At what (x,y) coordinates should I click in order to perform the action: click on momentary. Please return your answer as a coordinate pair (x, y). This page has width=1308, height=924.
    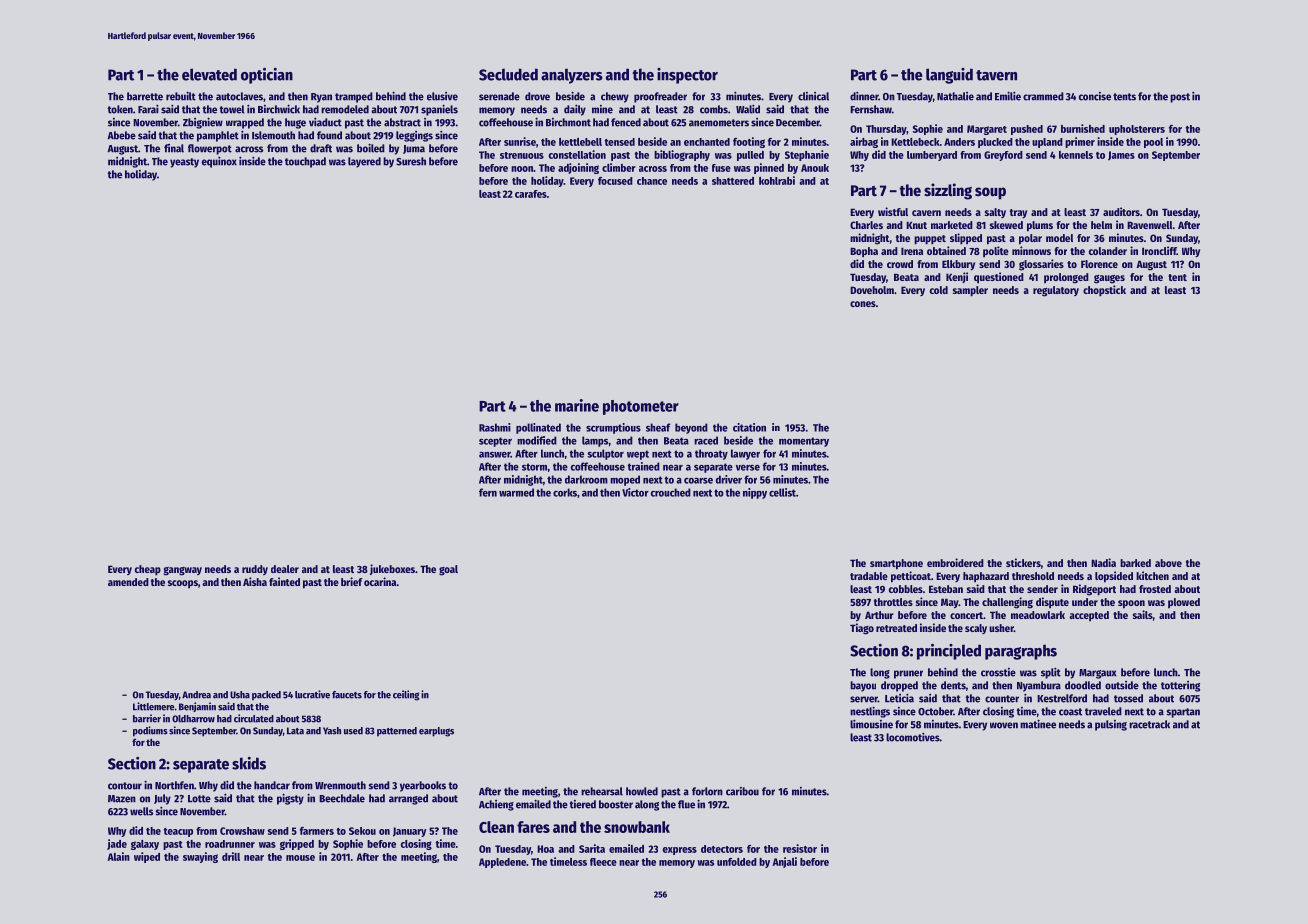
    Looking at the image, I should click on (804, 442).
